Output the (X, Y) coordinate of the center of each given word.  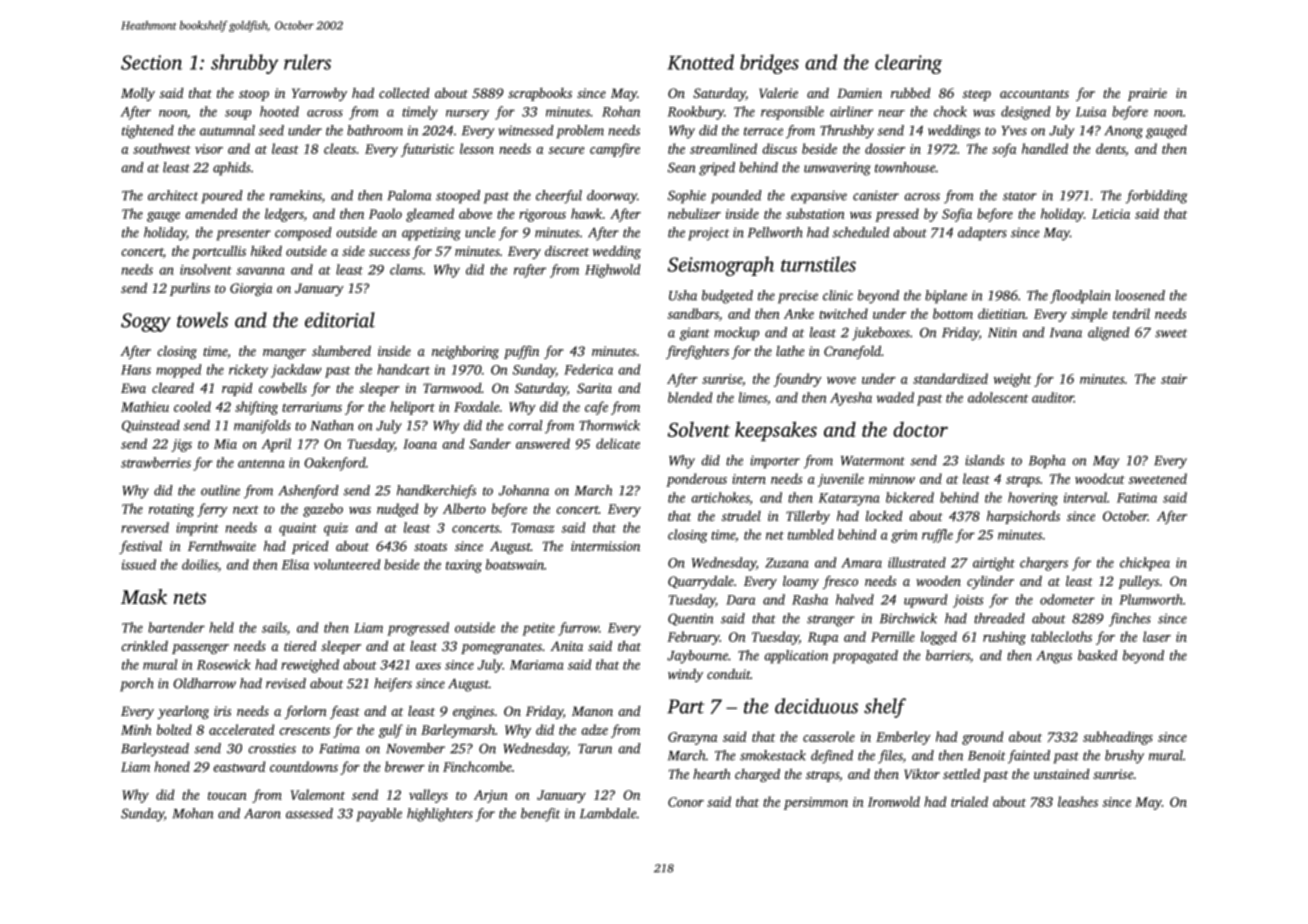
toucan (227, 796)
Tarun (595, 749)
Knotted (700, 62)
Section (151, 62)
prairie (1147, 94)
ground (982, 738)
